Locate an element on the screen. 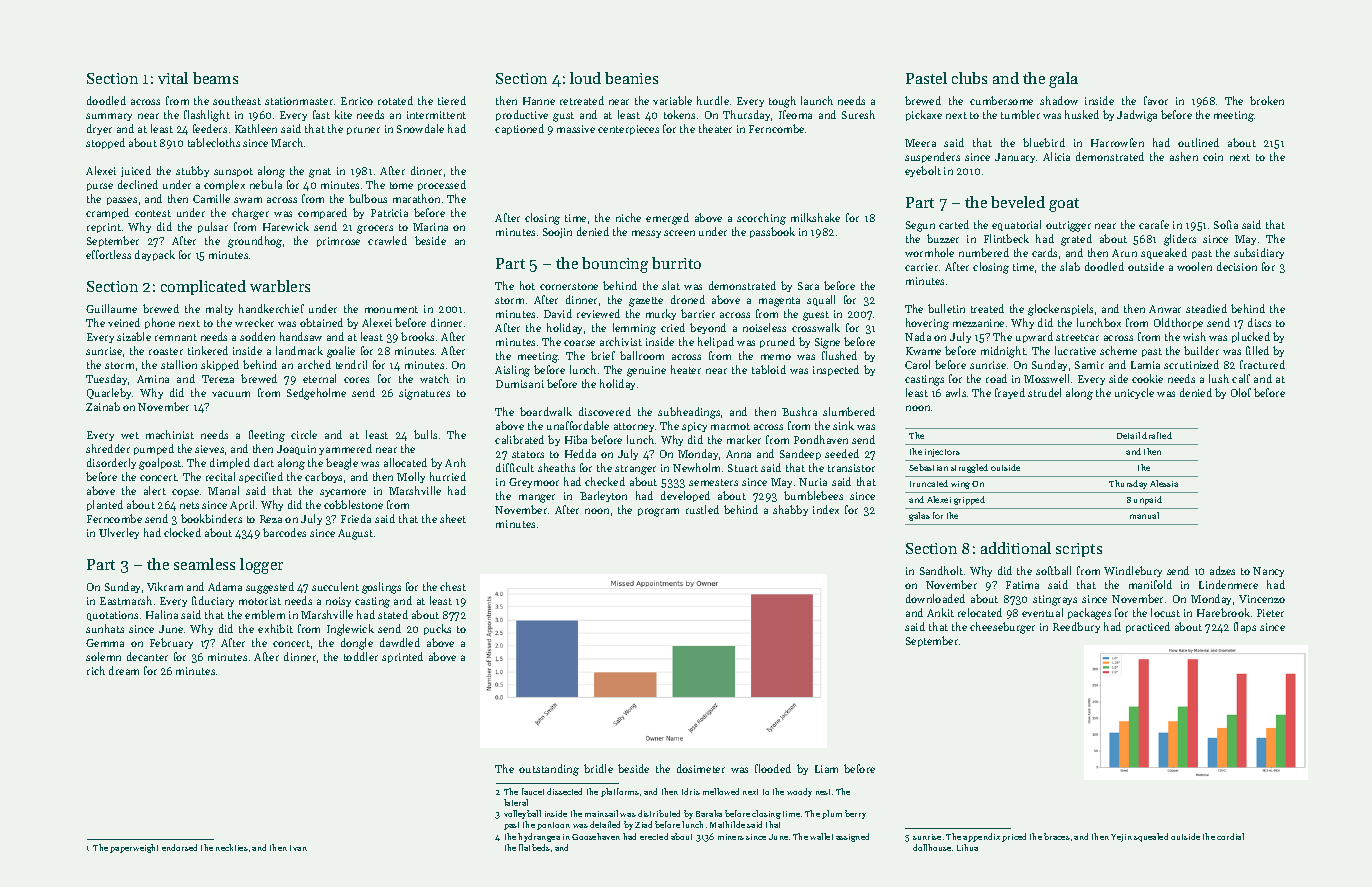 Image resolution: width=1372 pixels, height=887 pixels. tumbler is located at coordinates (1020, 114).
